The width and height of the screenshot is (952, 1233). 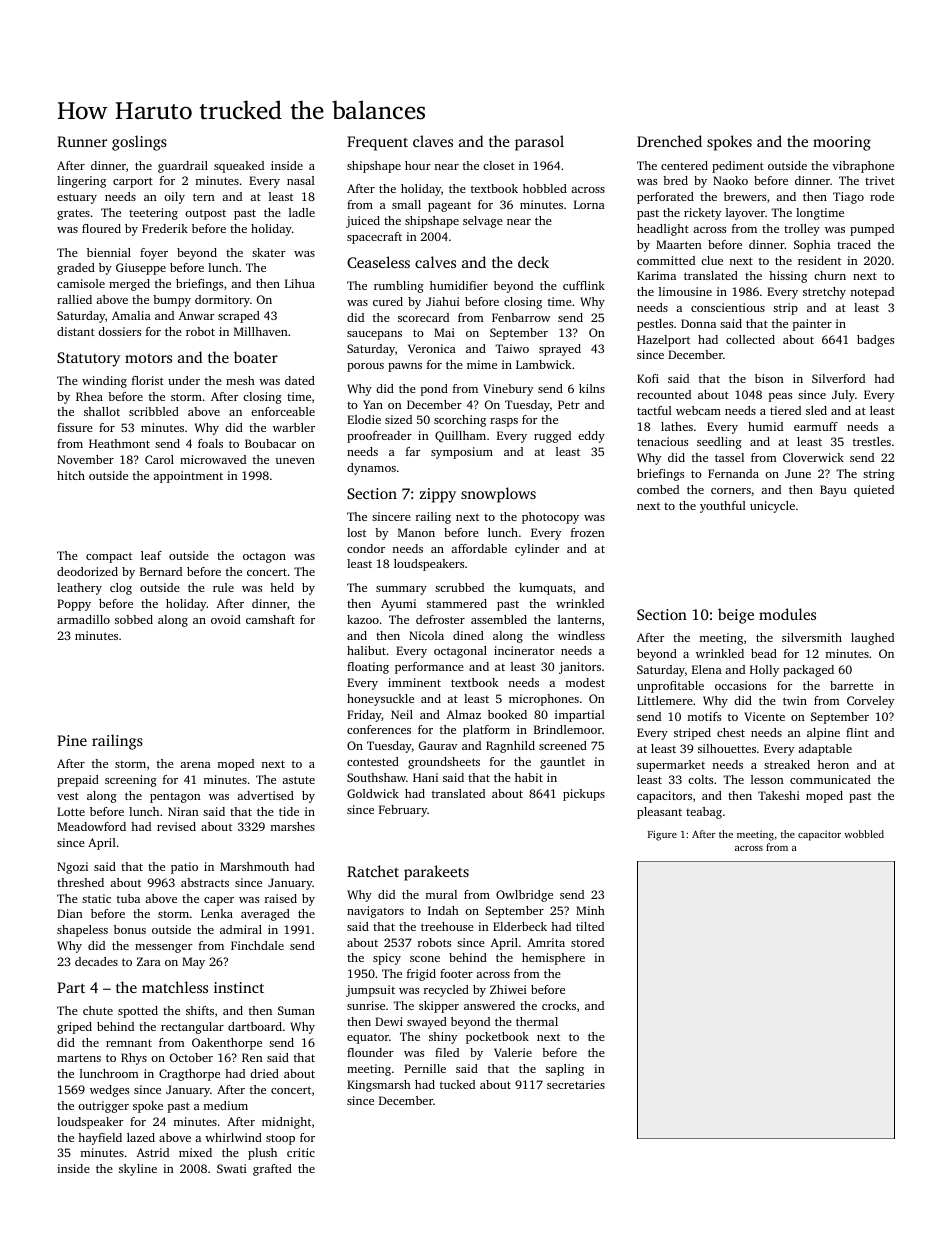 What do you see at coordinates (499, 165) in the screenshot?
I see `closet` at bounding box center [499, 165].
